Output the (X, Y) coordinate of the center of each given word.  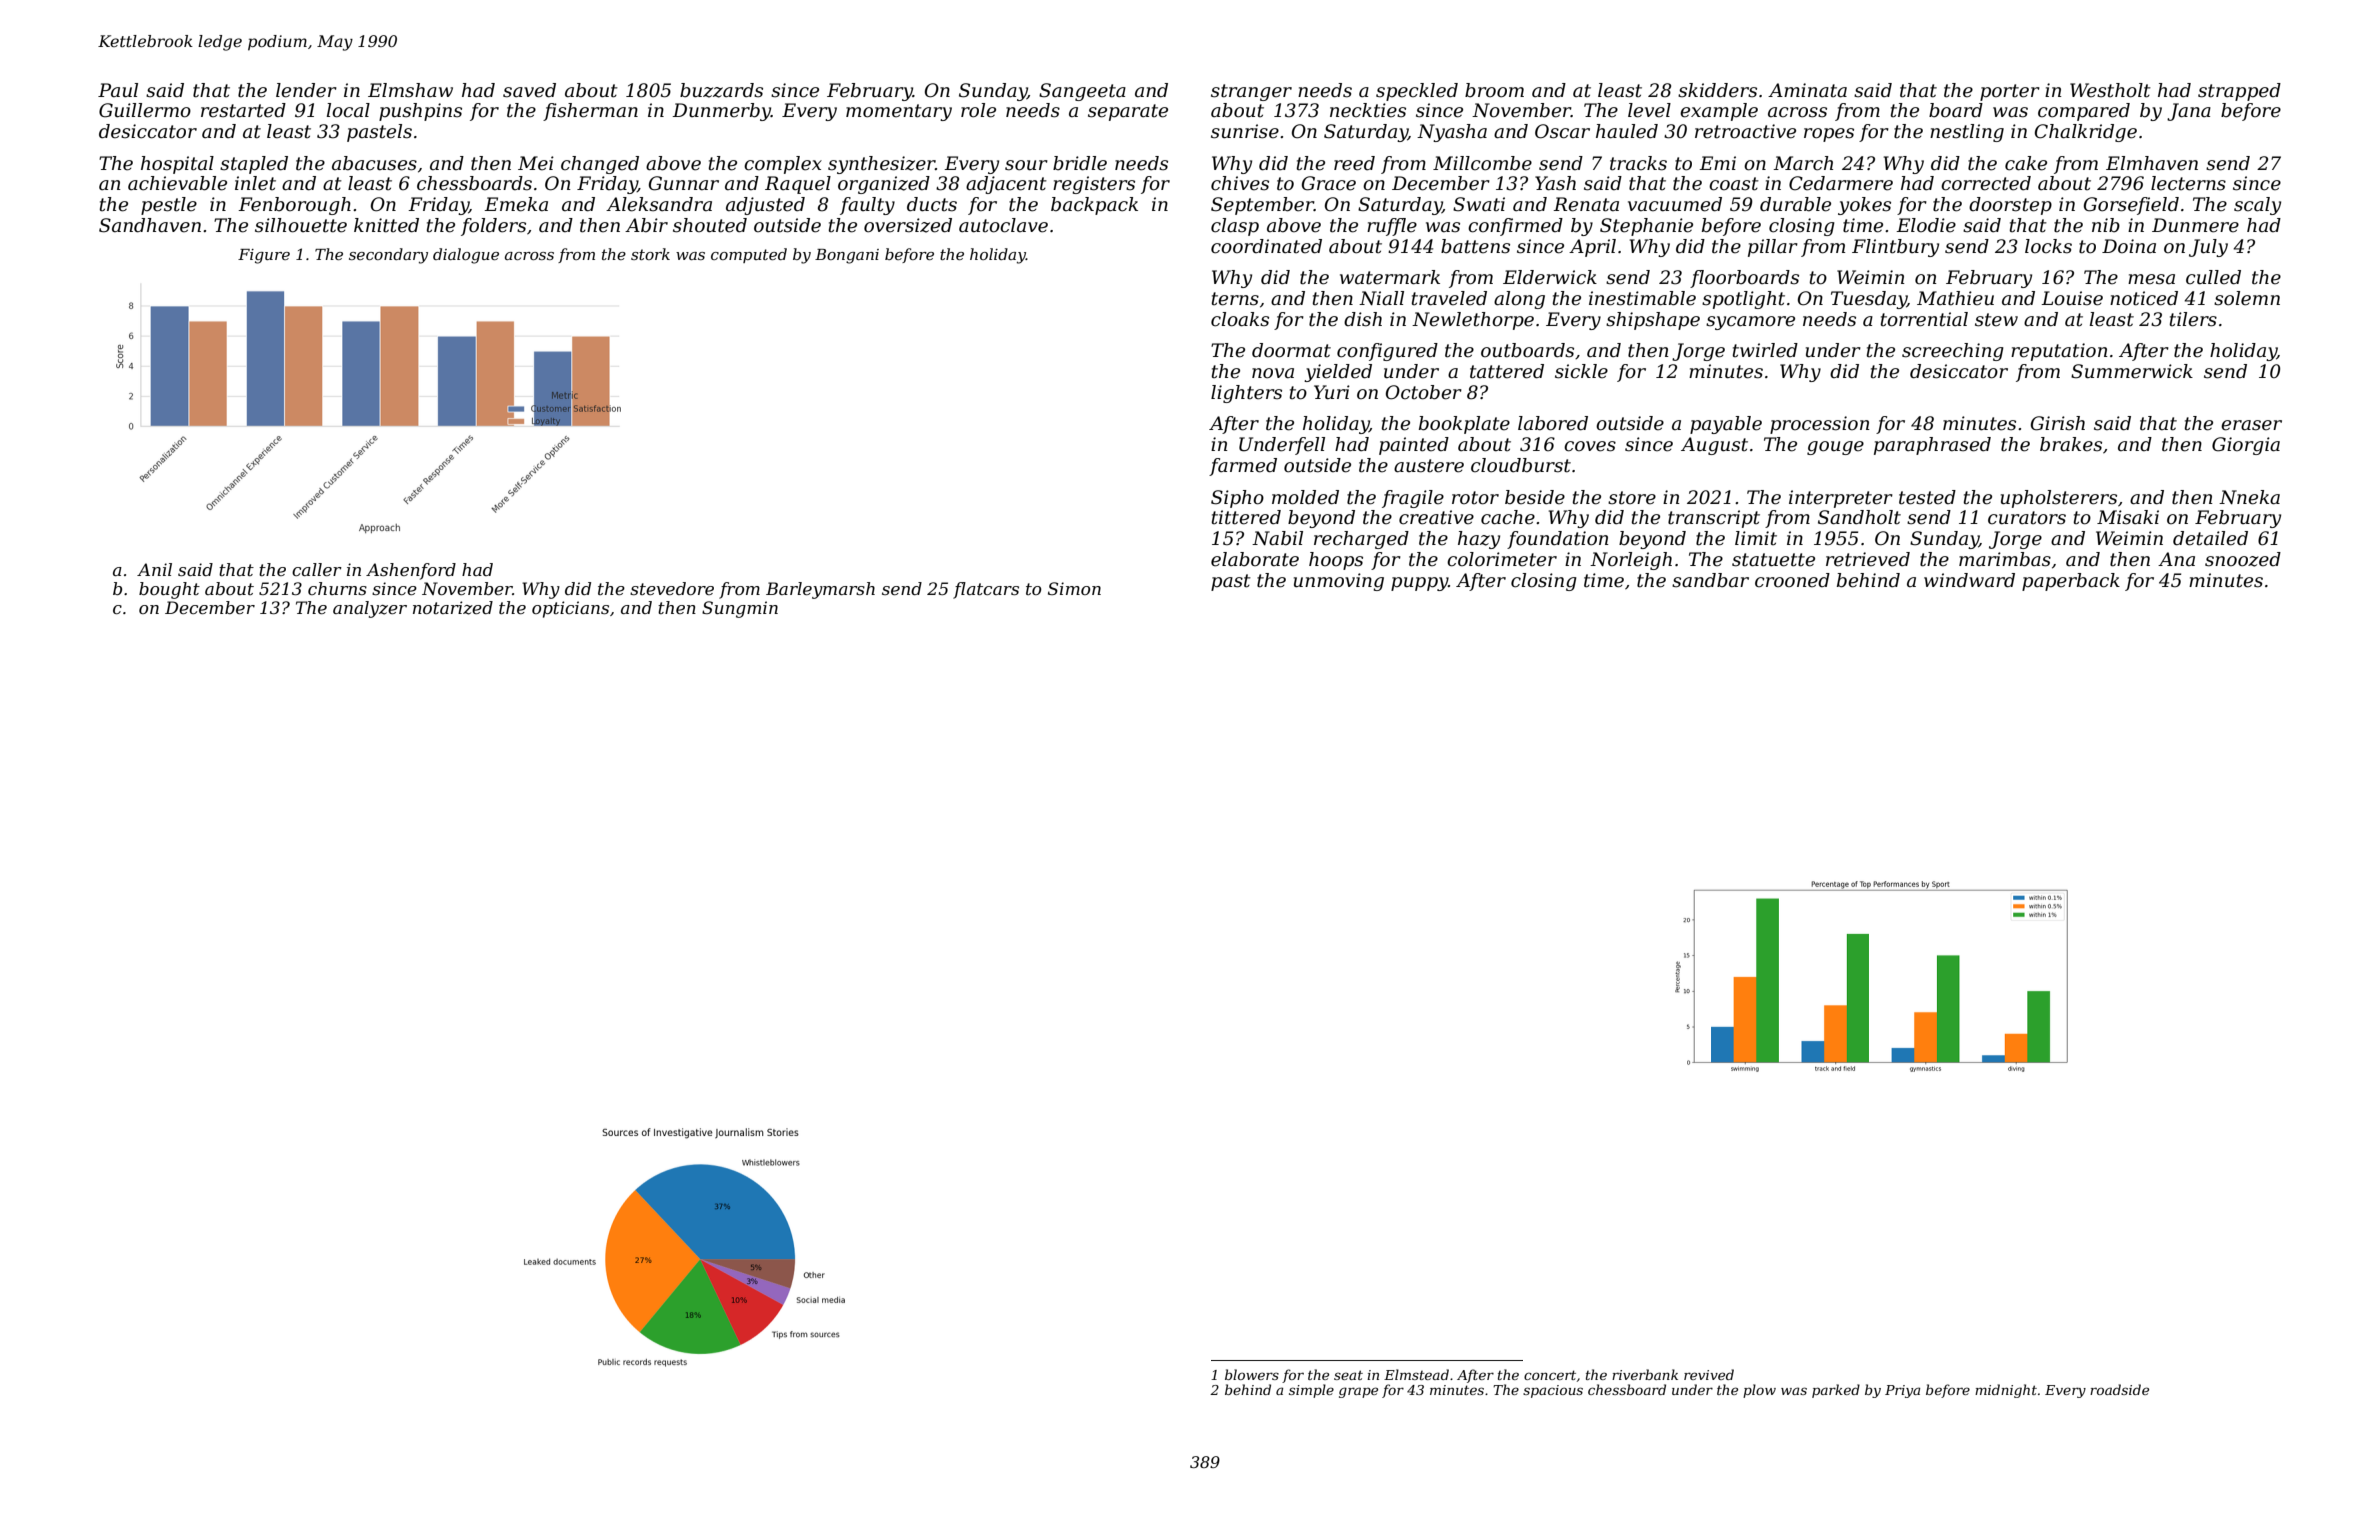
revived (1709, 1374)
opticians (570, 609)
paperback (2071, 582)
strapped (2239, 92)
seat (1348, 1375)
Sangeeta (1082, 92)
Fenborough (294, 206)
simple (1311, 1391)
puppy (1419, 584)
